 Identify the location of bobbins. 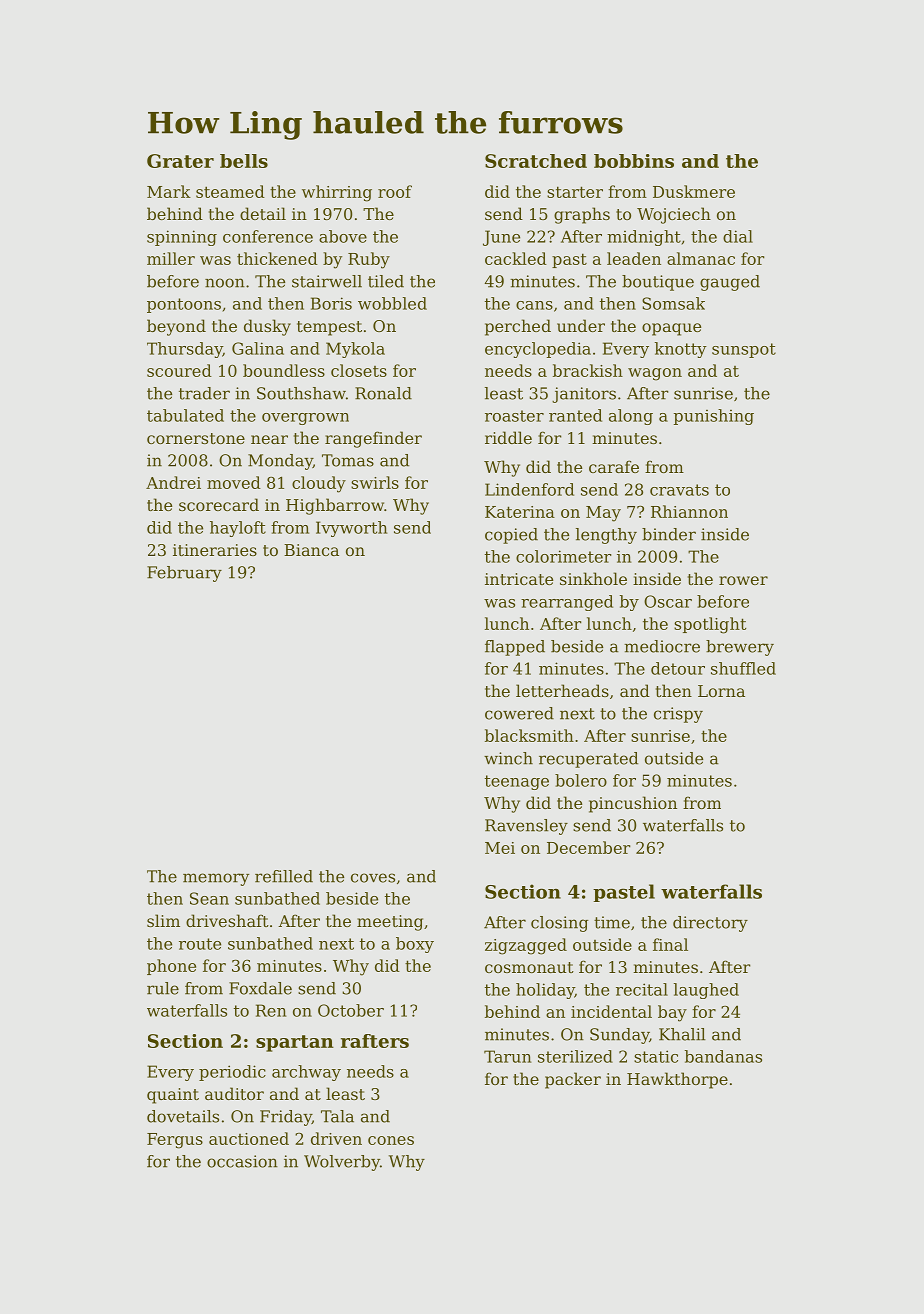
(634, 161).
